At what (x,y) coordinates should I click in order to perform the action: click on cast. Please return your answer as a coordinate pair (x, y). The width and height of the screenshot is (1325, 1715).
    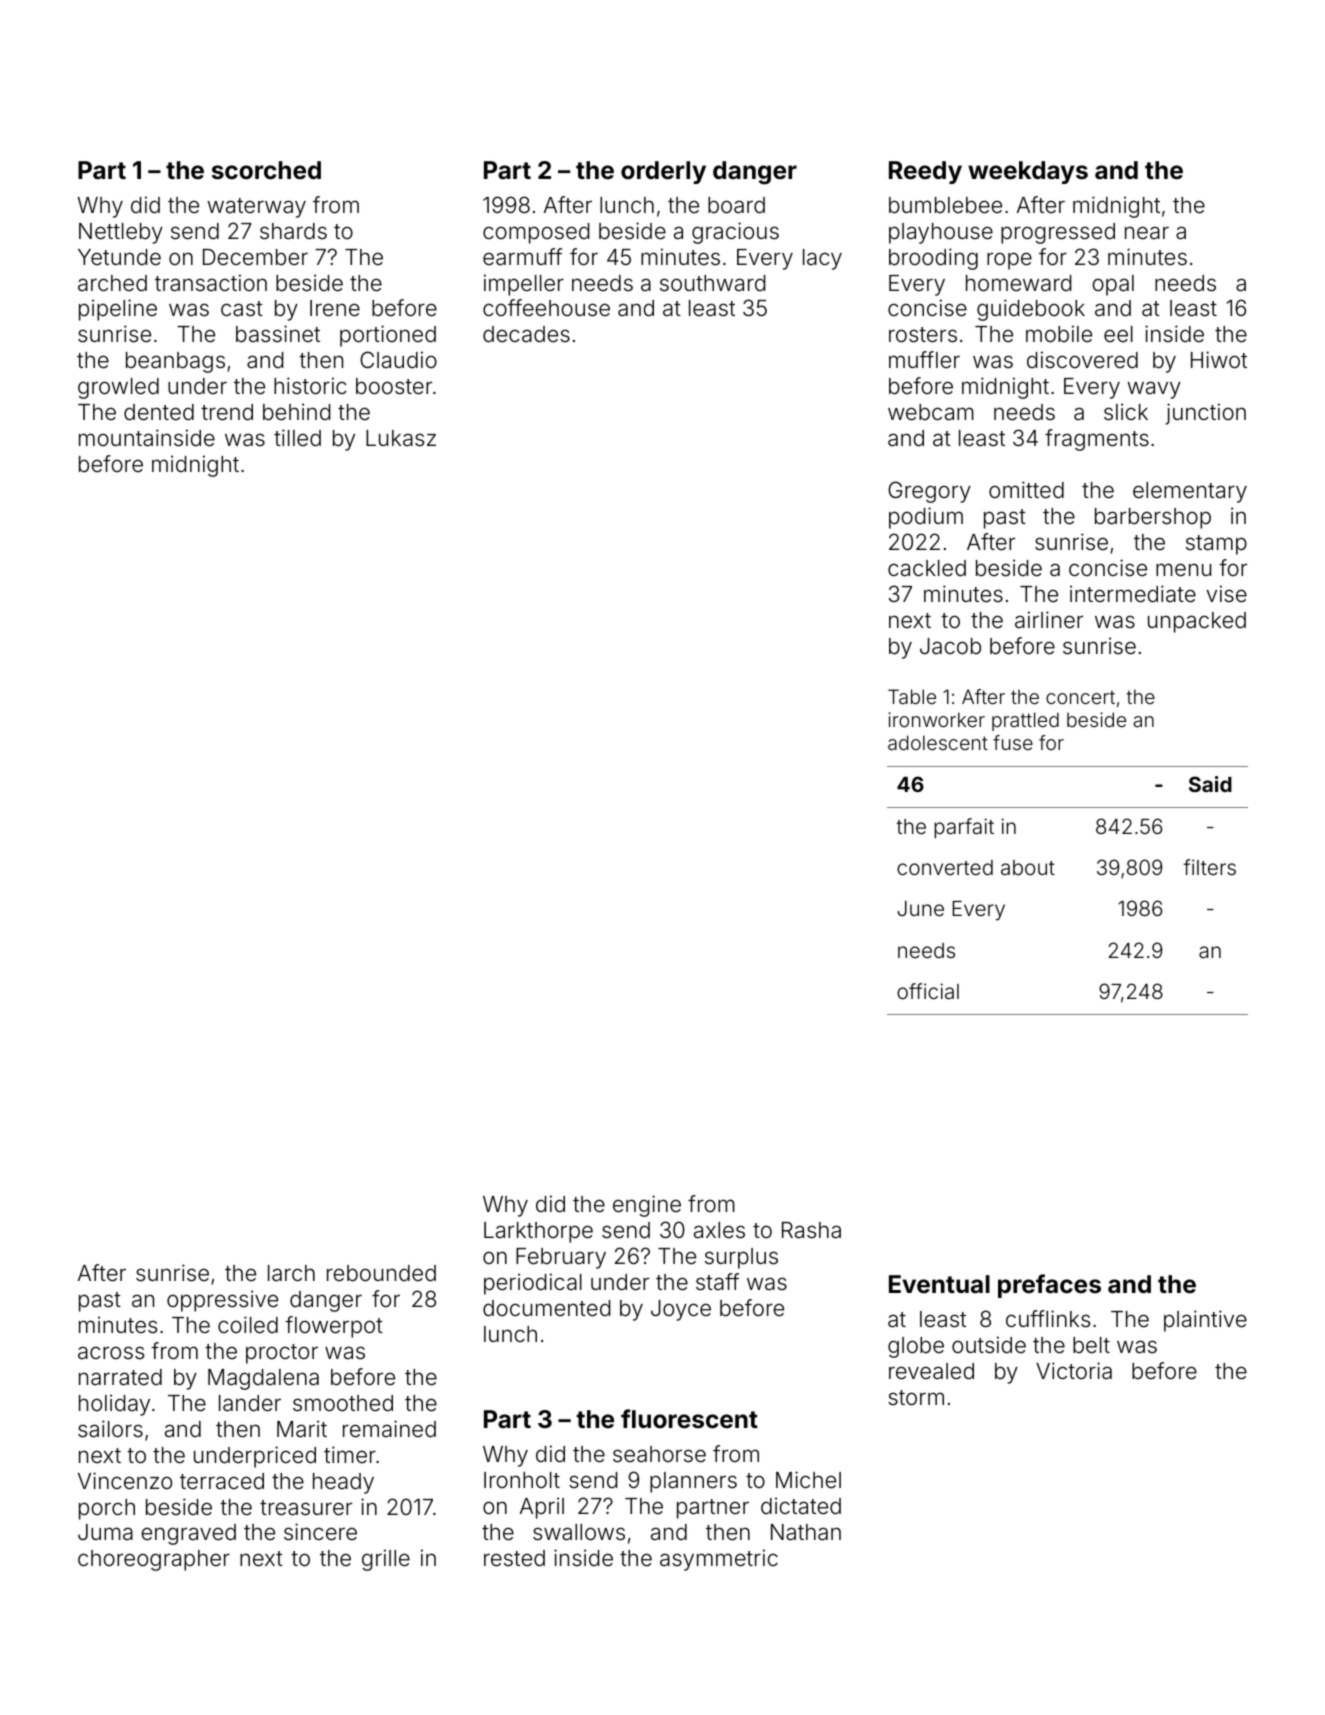
    Looking at the image, I should click on (242, 309).
